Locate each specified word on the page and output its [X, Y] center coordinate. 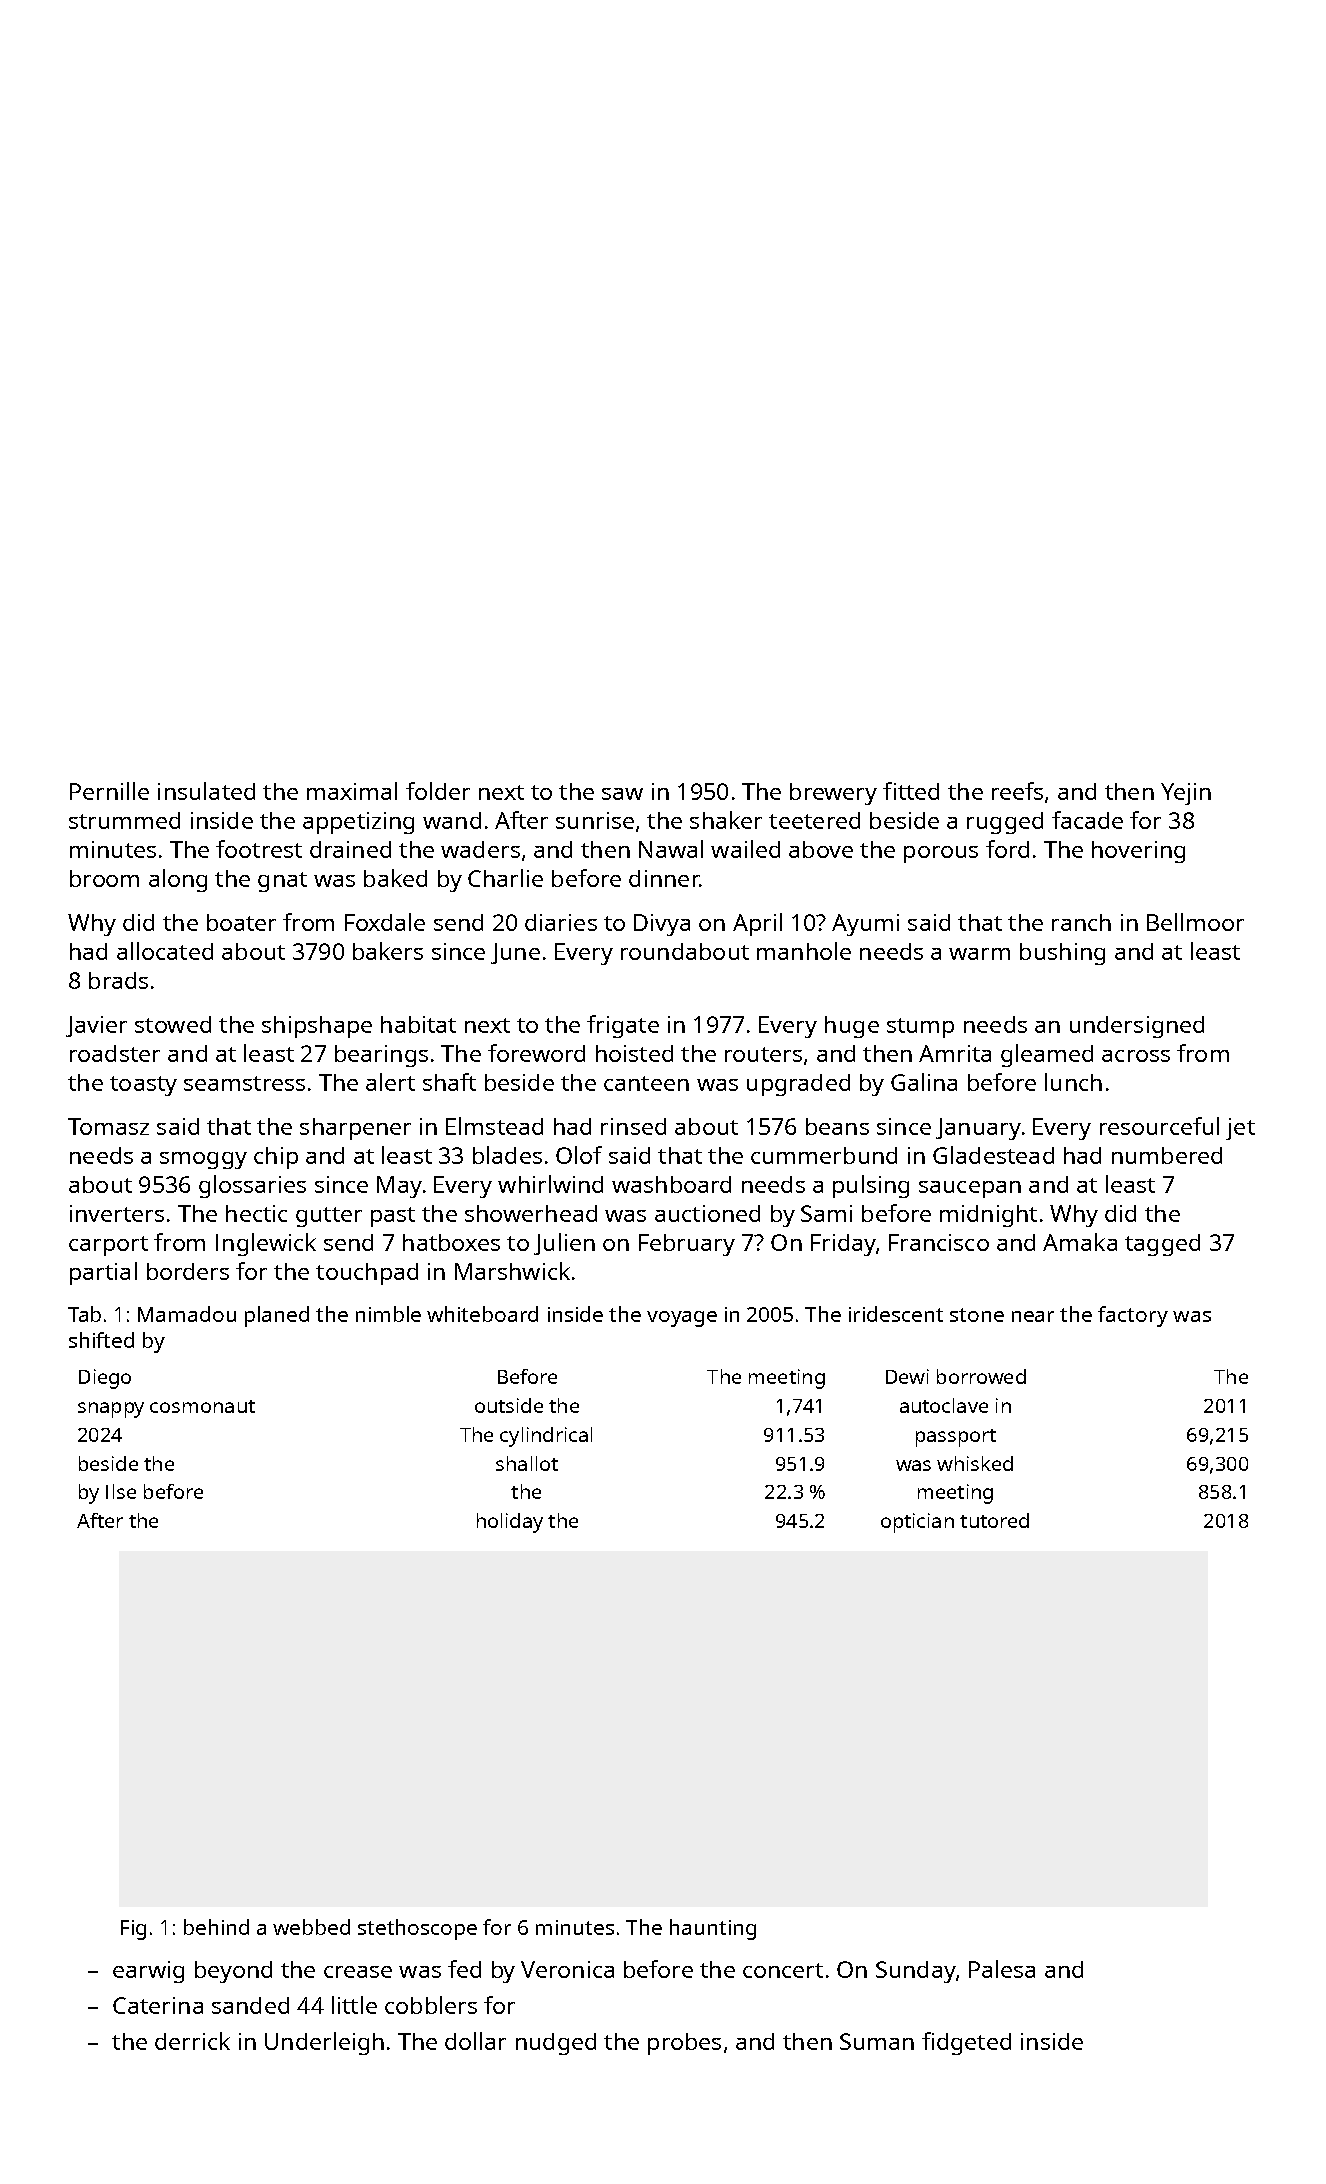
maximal [352, 791]
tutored [994, 1520]
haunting [713, 1929]
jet [1240, 1129]
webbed [311, 1927]
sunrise [595, 820]
